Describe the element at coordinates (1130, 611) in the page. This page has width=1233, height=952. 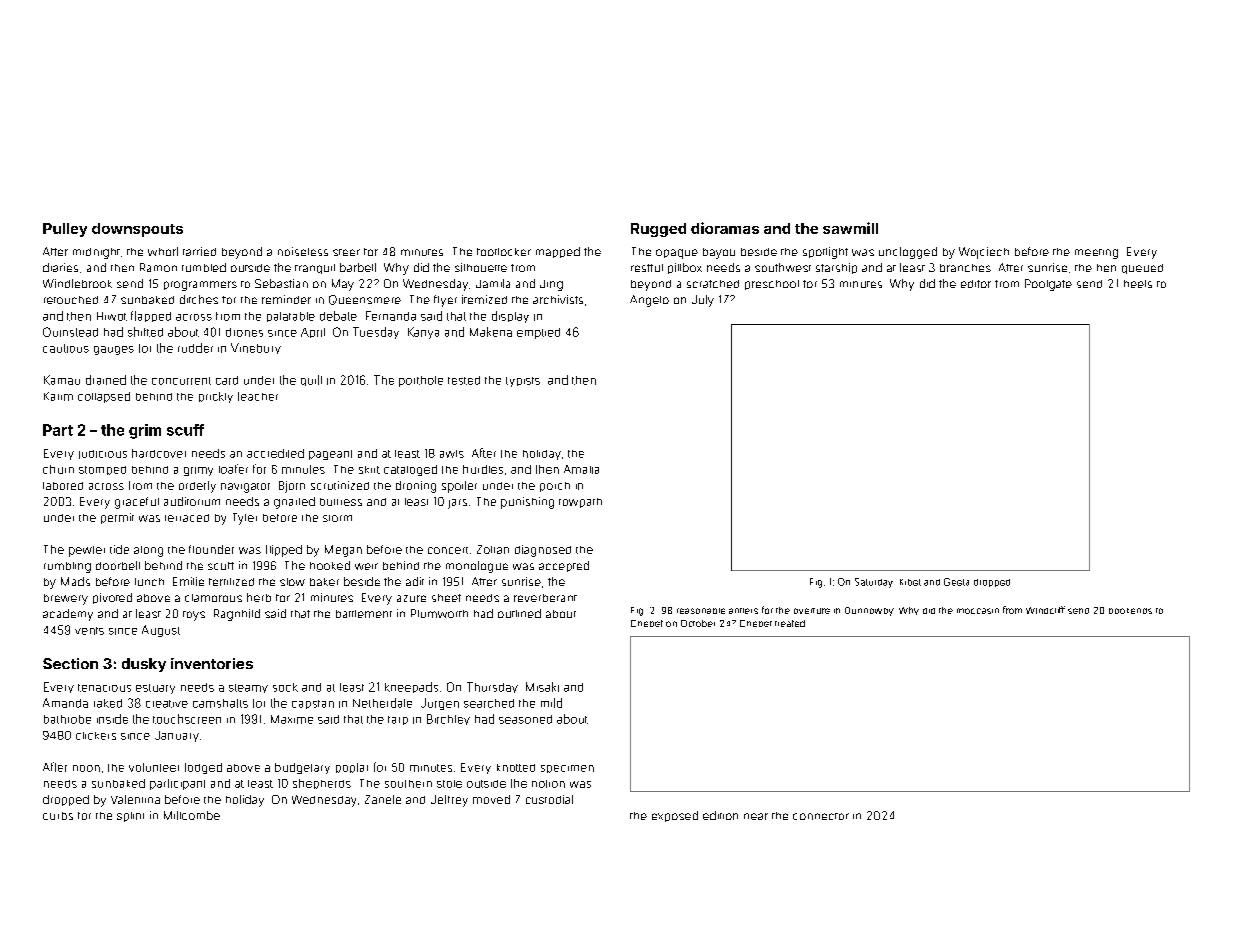
I see `bookends` at that location.
